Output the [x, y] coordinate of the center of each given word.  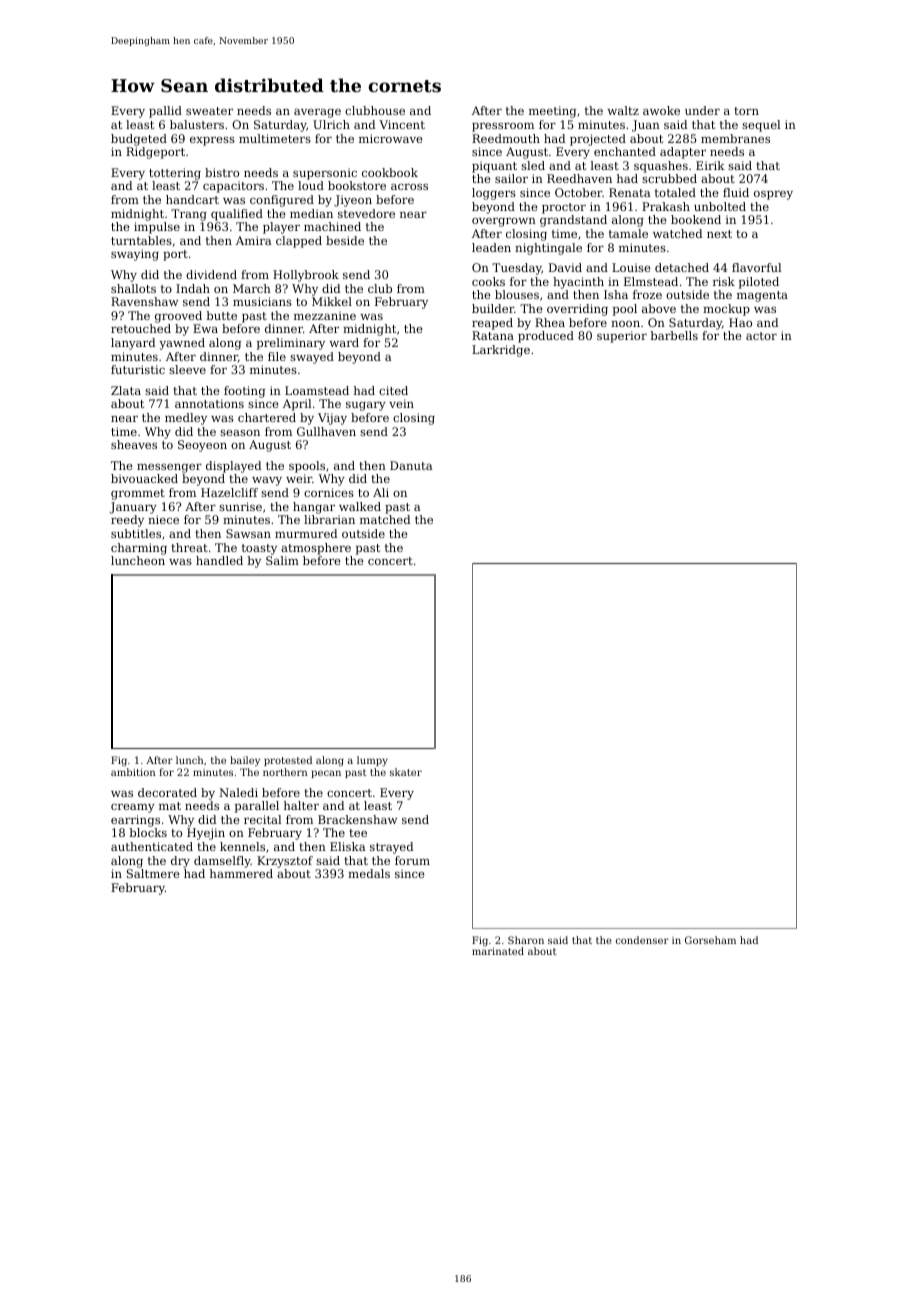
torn [746, 111]
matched [385, 519]
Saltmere [153, 873]
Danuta [411, 465]
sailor [511, 178]
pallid [165, 112]
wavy [267, 481]
